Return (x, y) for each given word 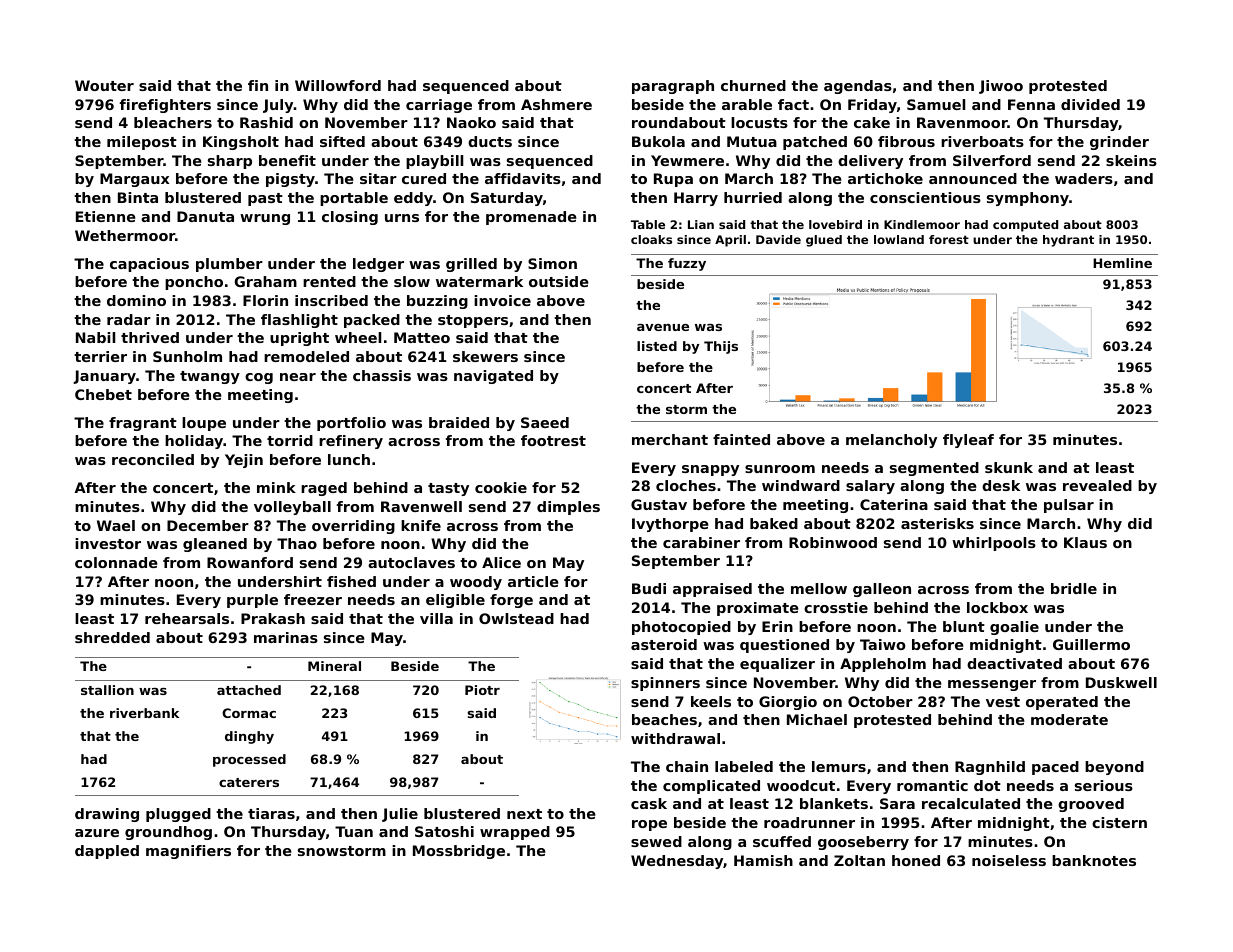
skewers (485, 356)
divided (1090, 104)
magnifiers (188, 852)
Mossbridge (459, 852)
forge (511, 601)
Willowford (338, 85)
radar (129, 319)
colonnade (116, 562)
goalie (1014, 628)
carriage (439, 106)
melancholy (891, 441)
